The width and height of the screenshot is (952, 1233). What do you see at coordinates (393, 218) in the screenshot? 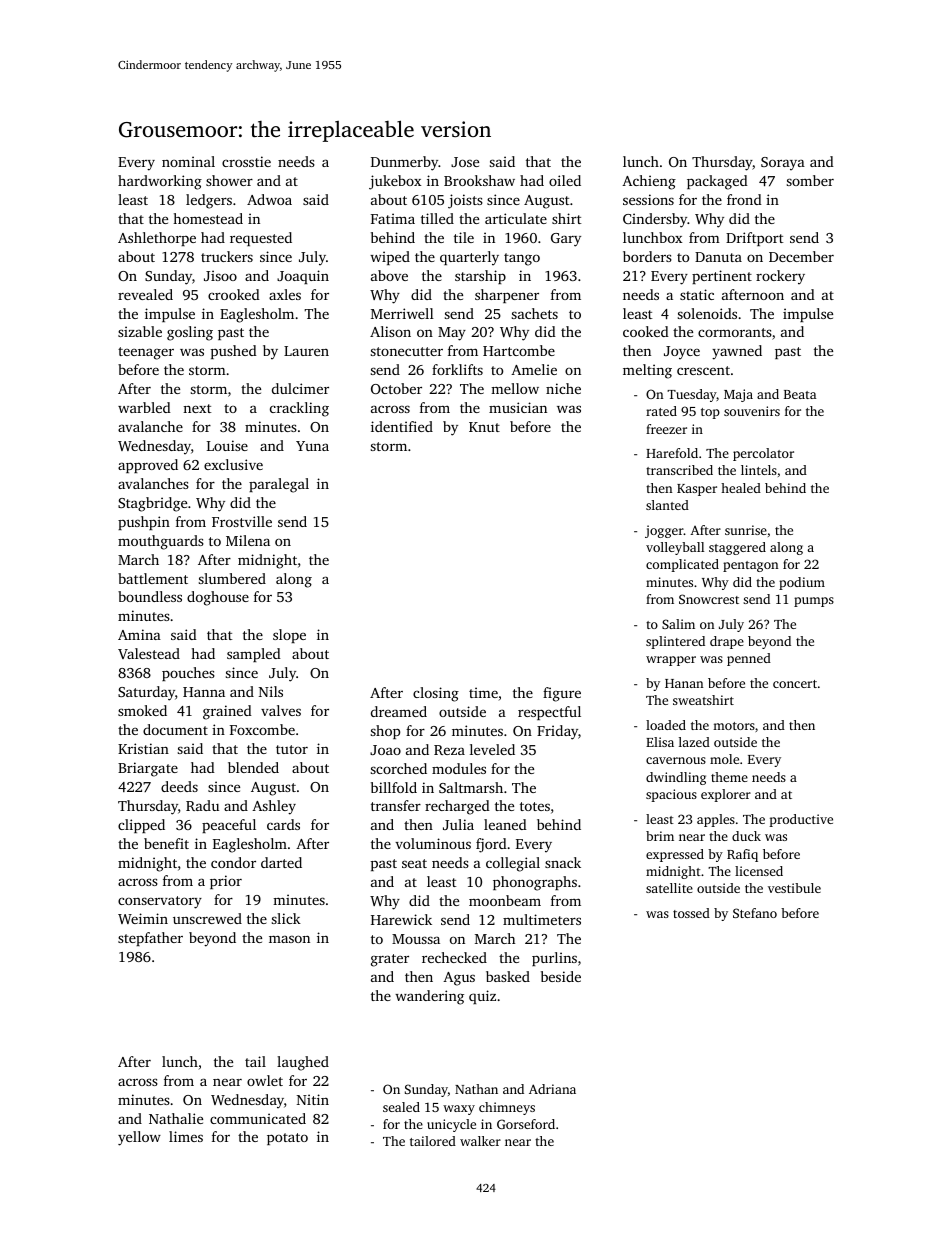
I see `Fatima` at bounding box center [393, 218].
